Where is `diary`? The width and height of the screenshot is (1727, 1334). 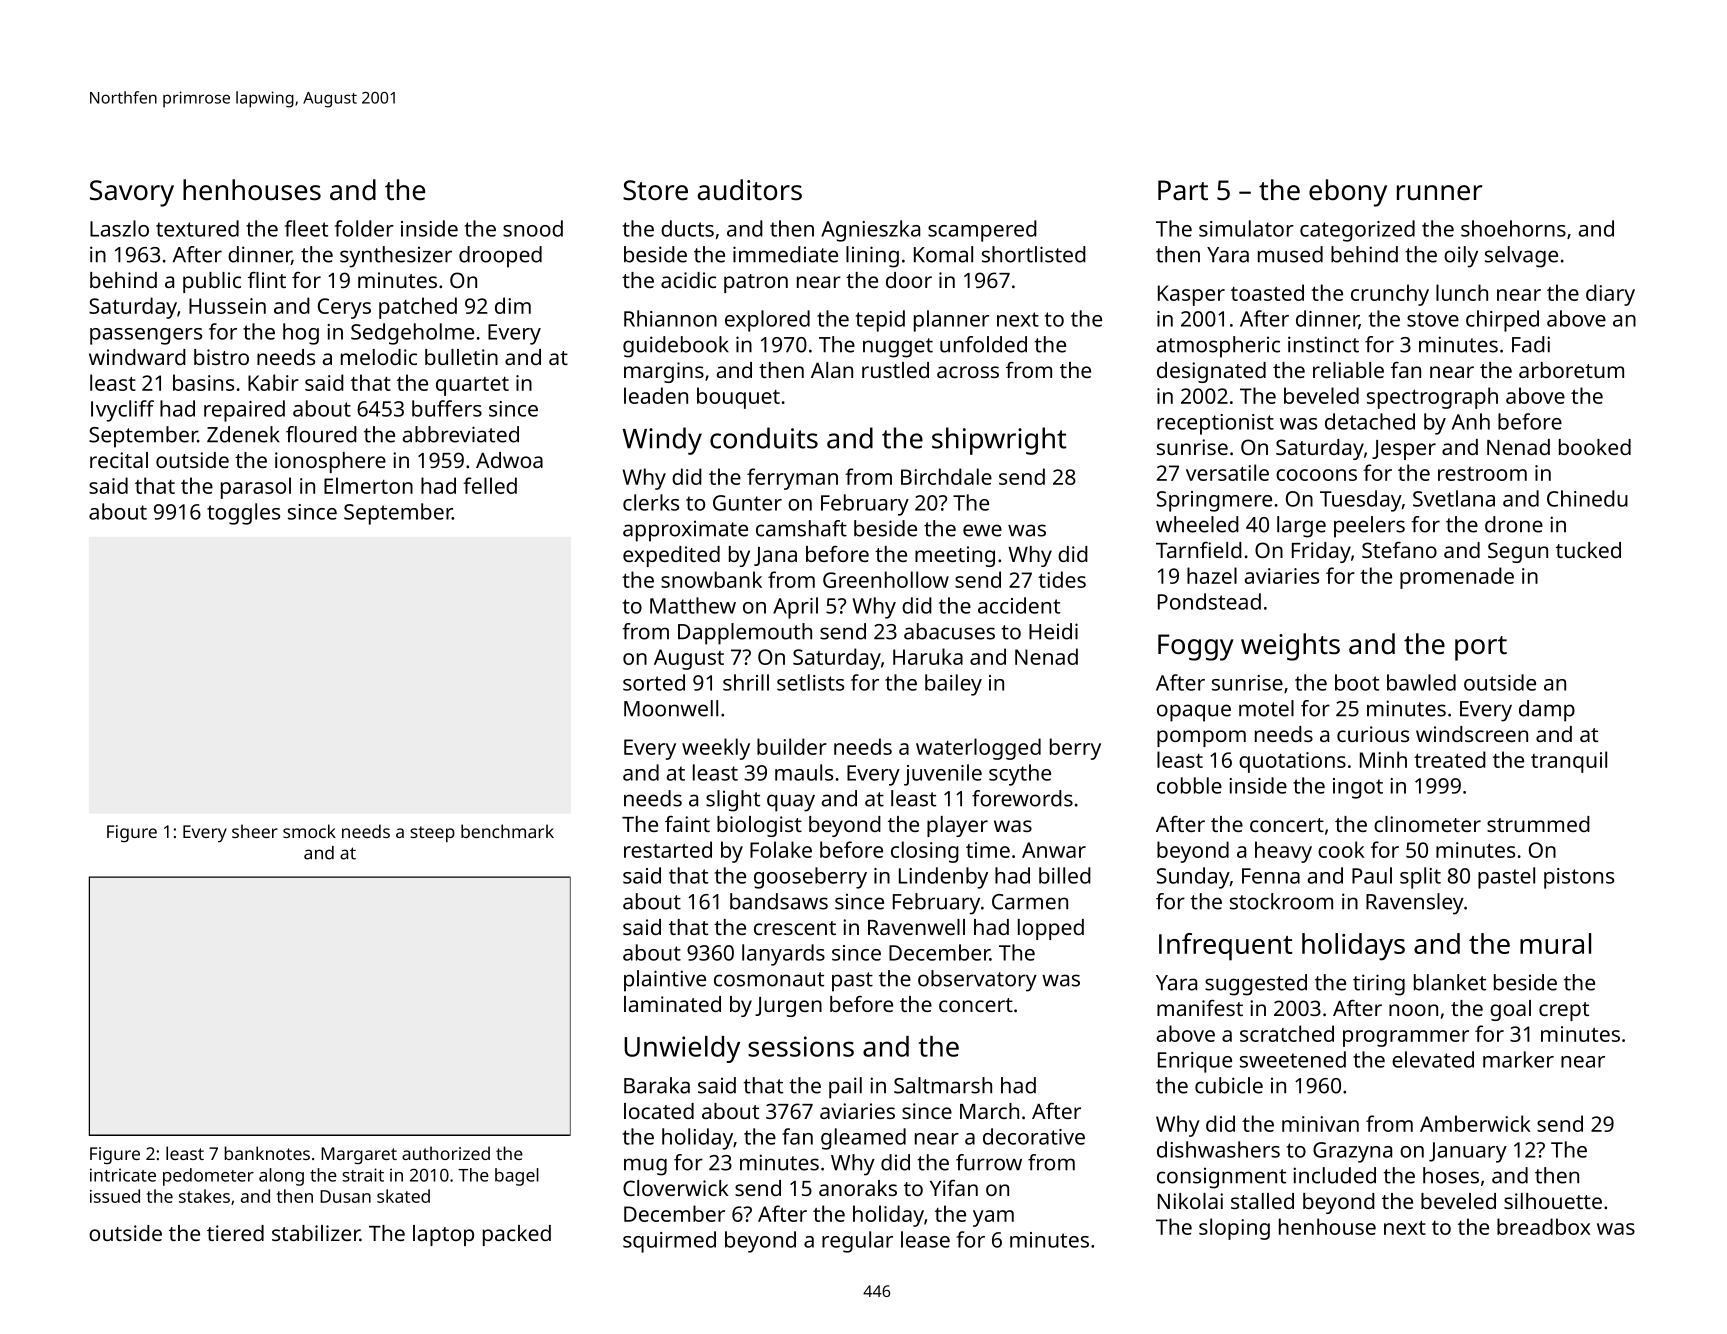 diary is located at coordinates (1610, 295).
